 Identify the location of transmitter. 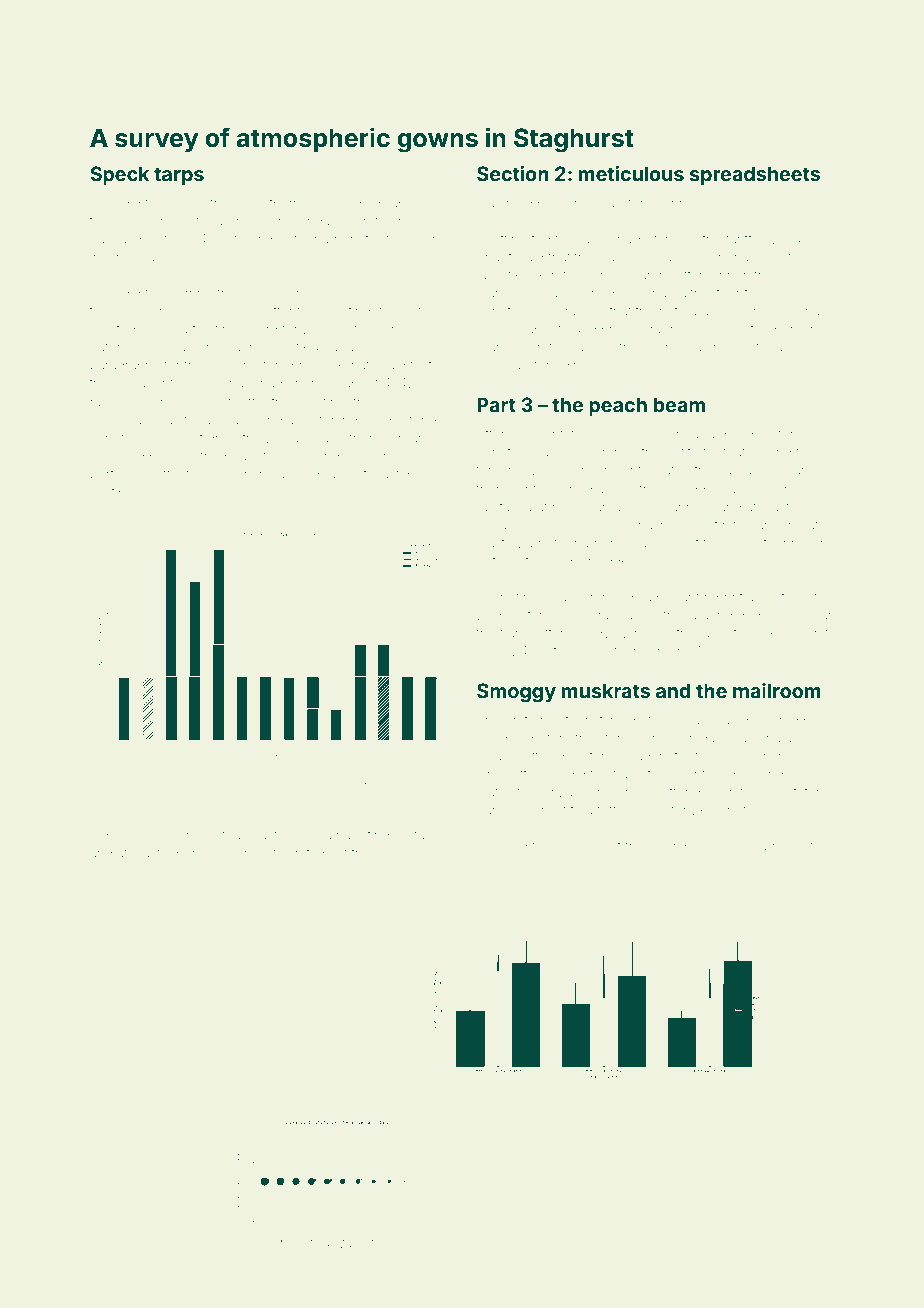
(532, 633).
